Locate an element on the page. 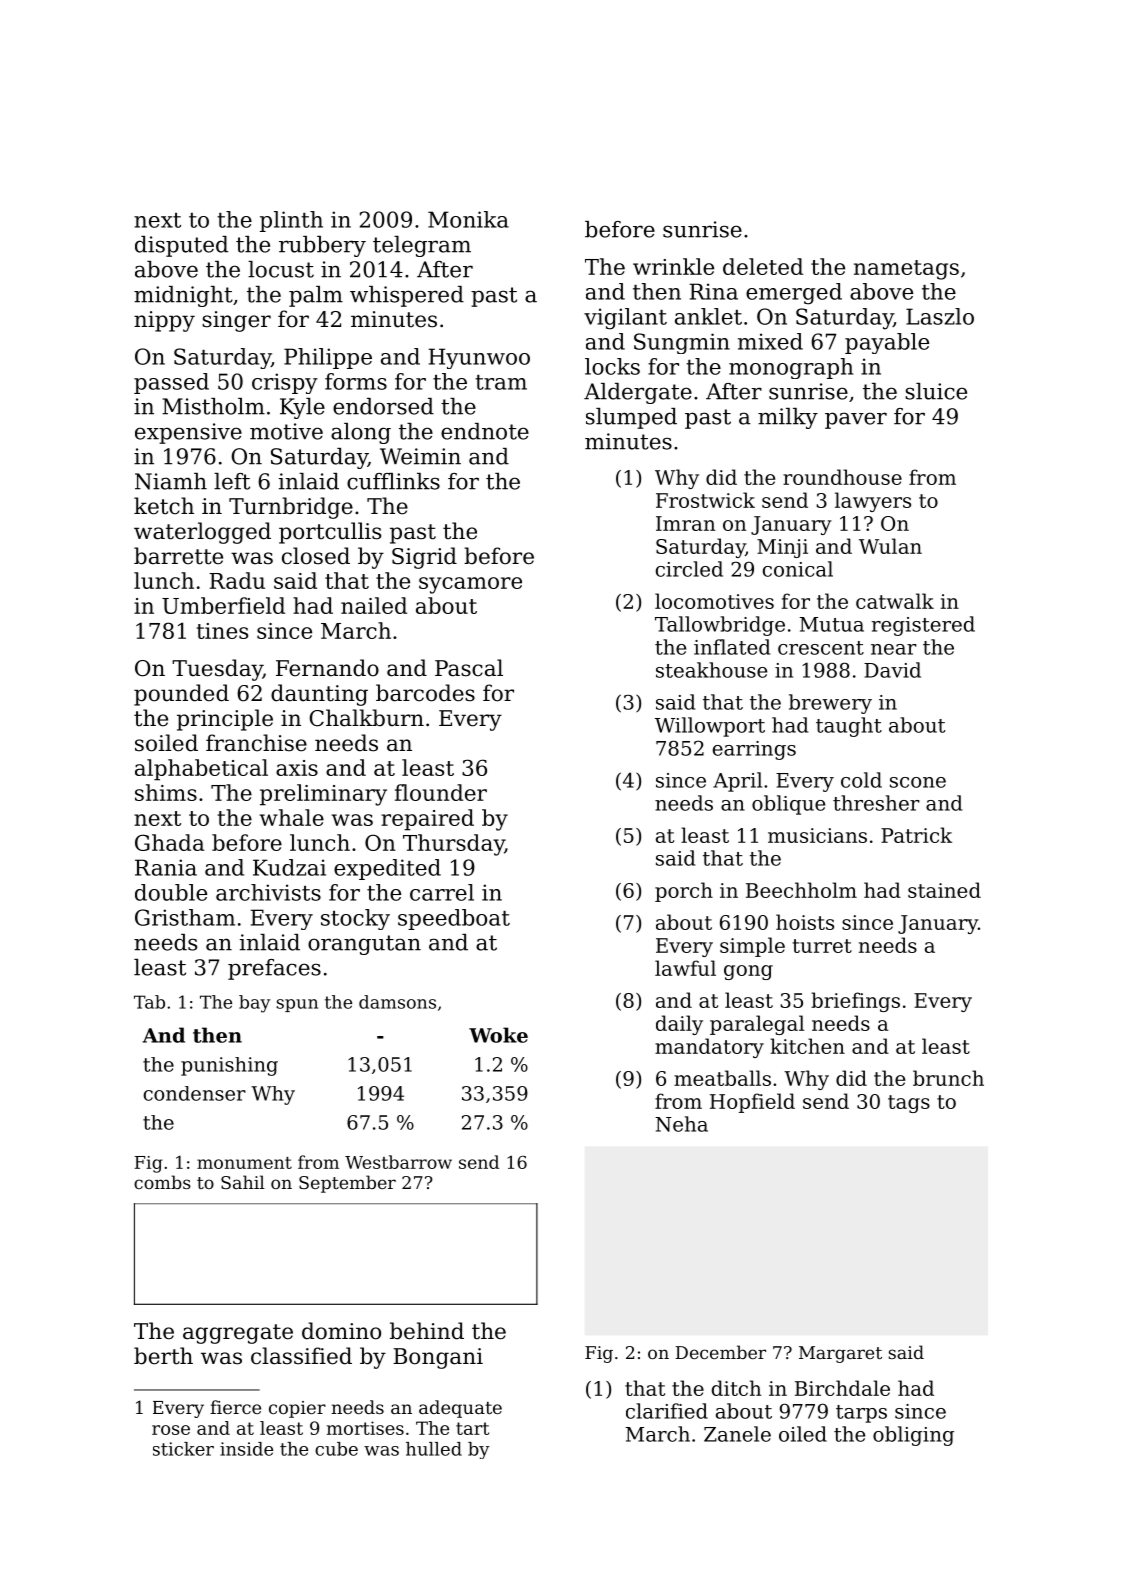 The image size is (1122, 1587). sticker is located at coordinates (183, 1449).
